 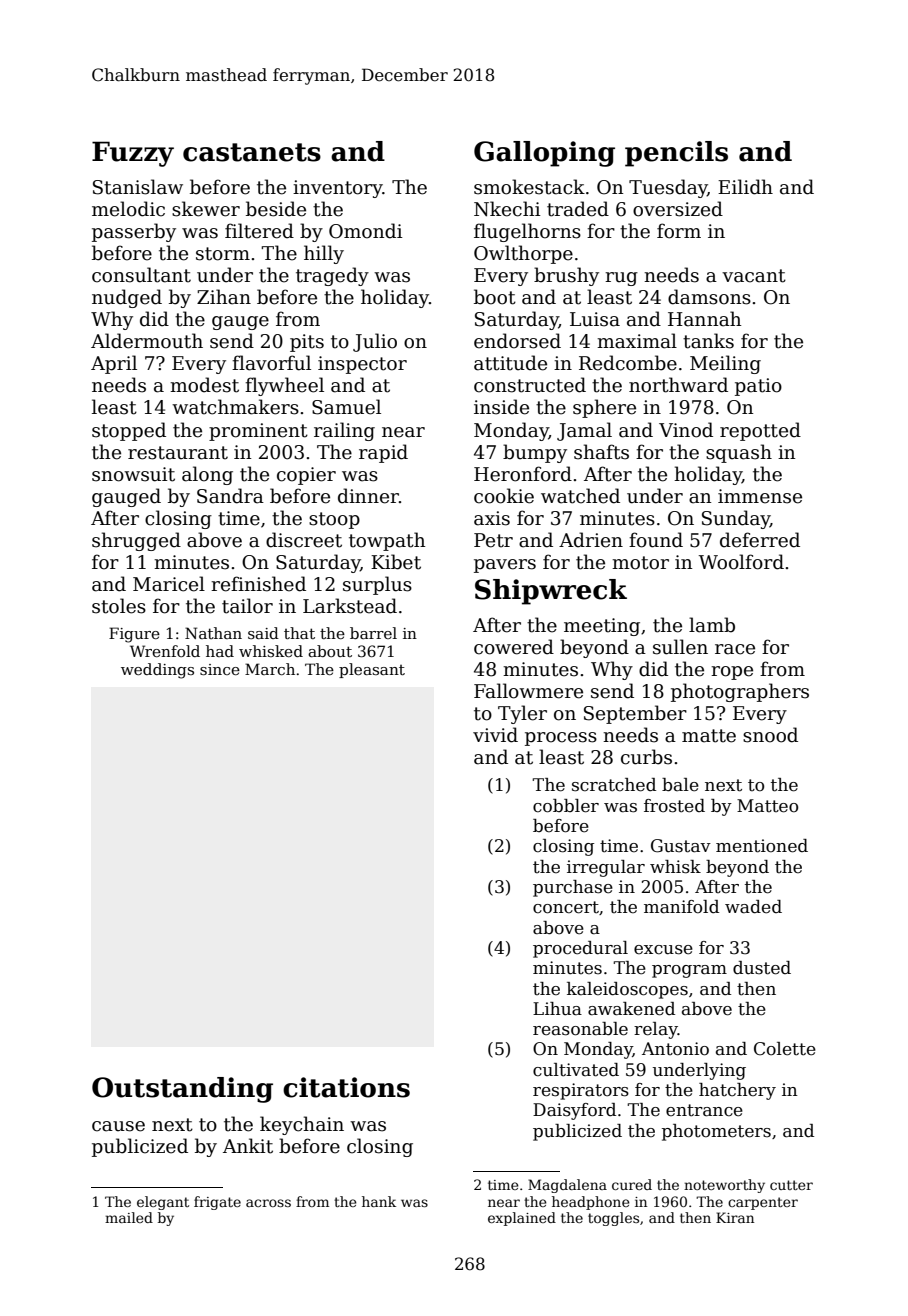 What do you see at coordinates (522, 1219) in the screenshot?
I see `explained` at bounding box center [522, 1219].
